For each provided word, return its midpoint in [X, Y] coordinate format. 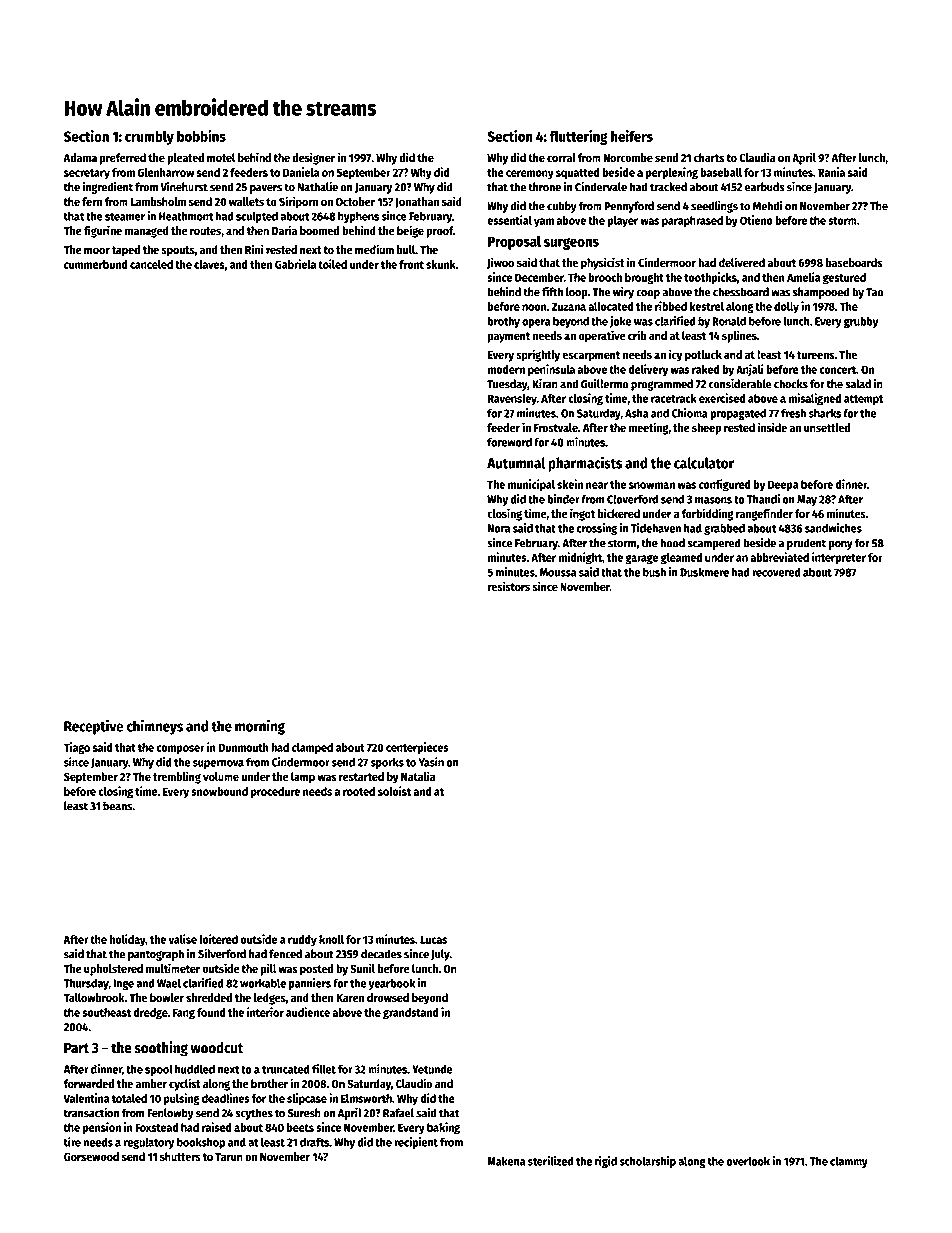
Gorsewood [91, 1156]
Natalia [418, 776]
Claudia [757, 157]
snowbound [219, 791]
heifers [632, 136]
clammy [849, 1162]
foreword [509, 442]
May [807, 500]
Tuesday [507, 385]
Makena [506, 1161]
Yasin [431, 762]
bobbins [201, 136]
